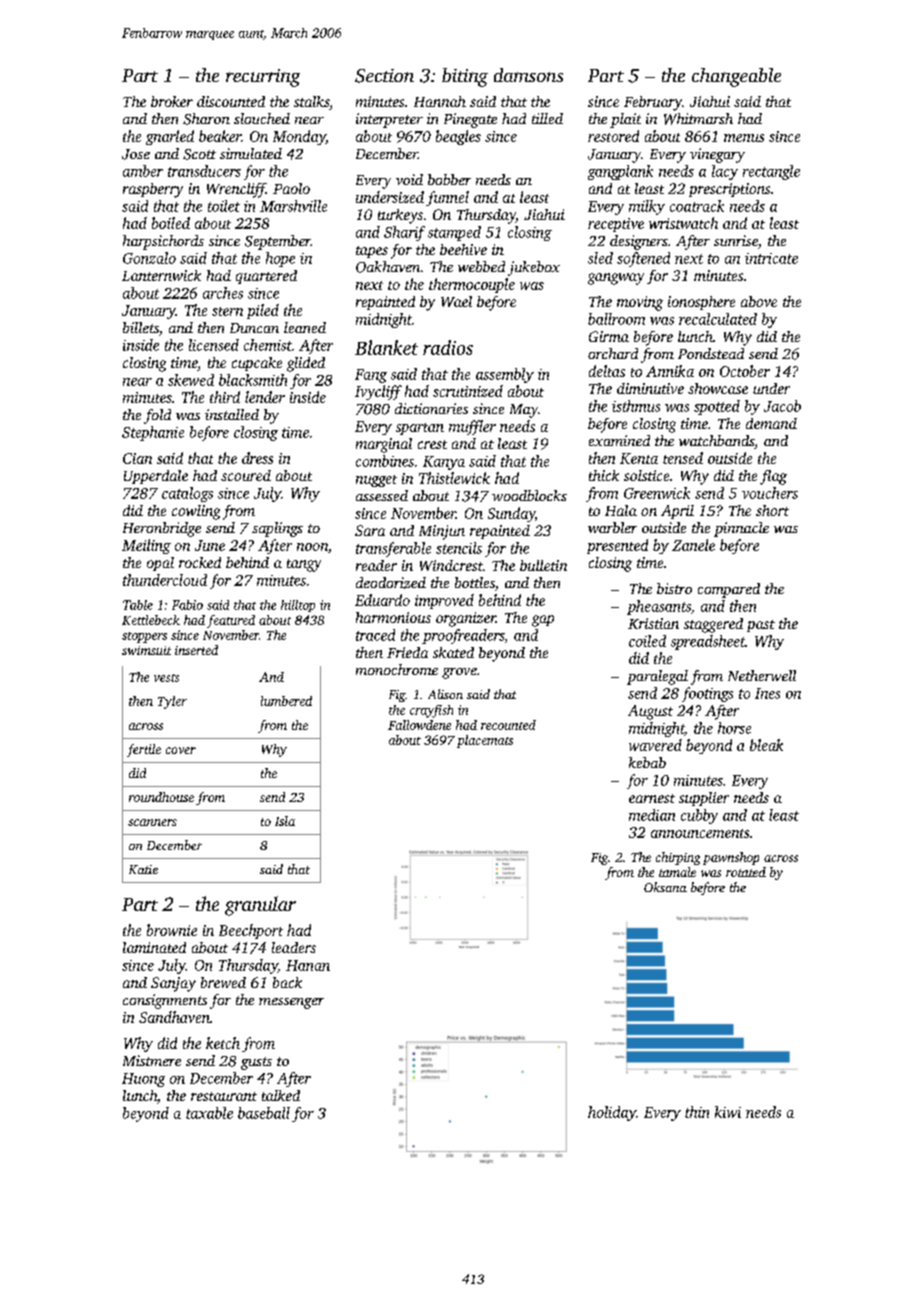 The width and height of the page is (924, 1308). Describe the element at coordinates (138, 605) in the page. I see `Table` at that location.
